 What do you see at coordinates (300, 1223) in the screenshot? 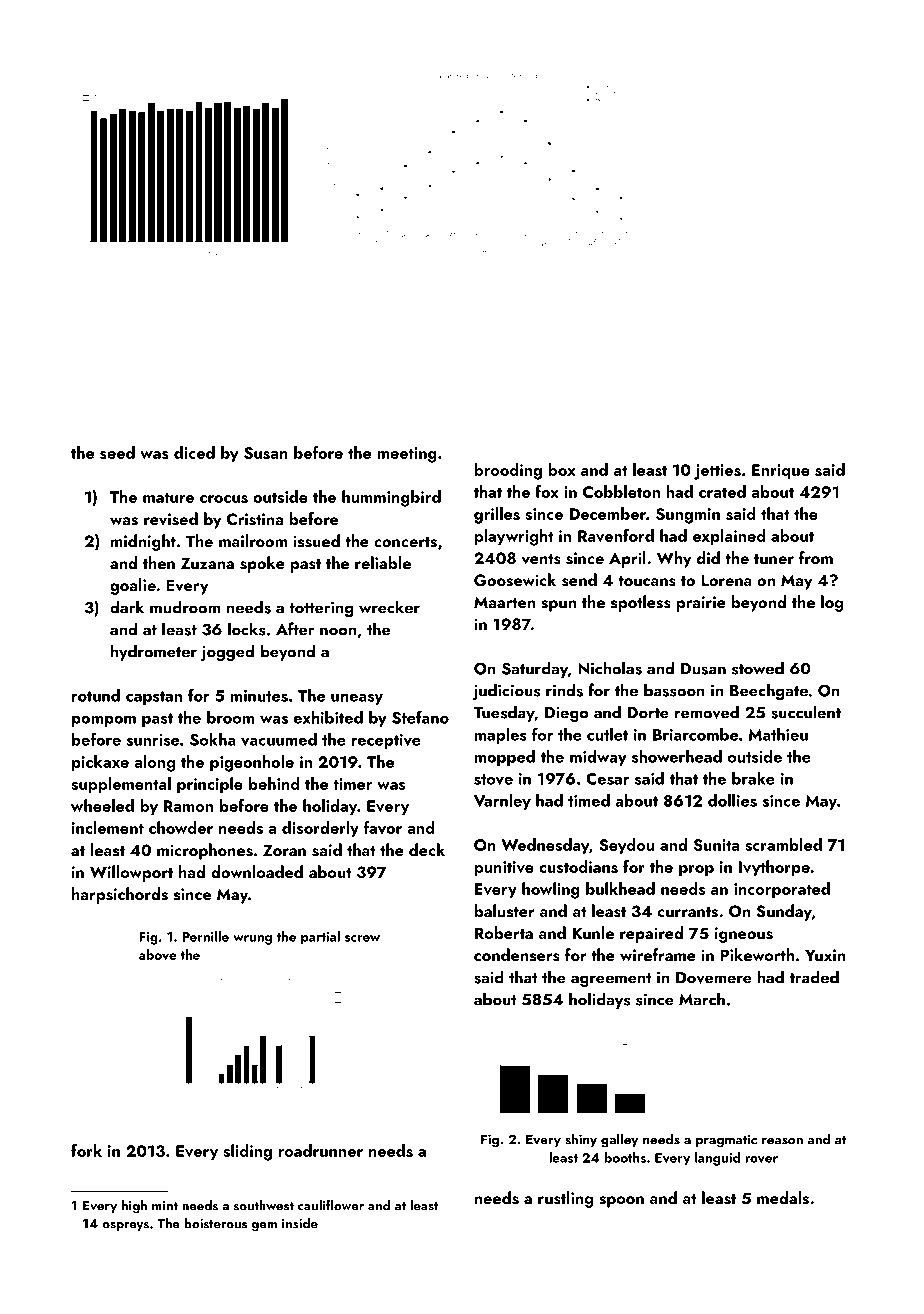
I see `inside` at bounding box center [300, 1223].
